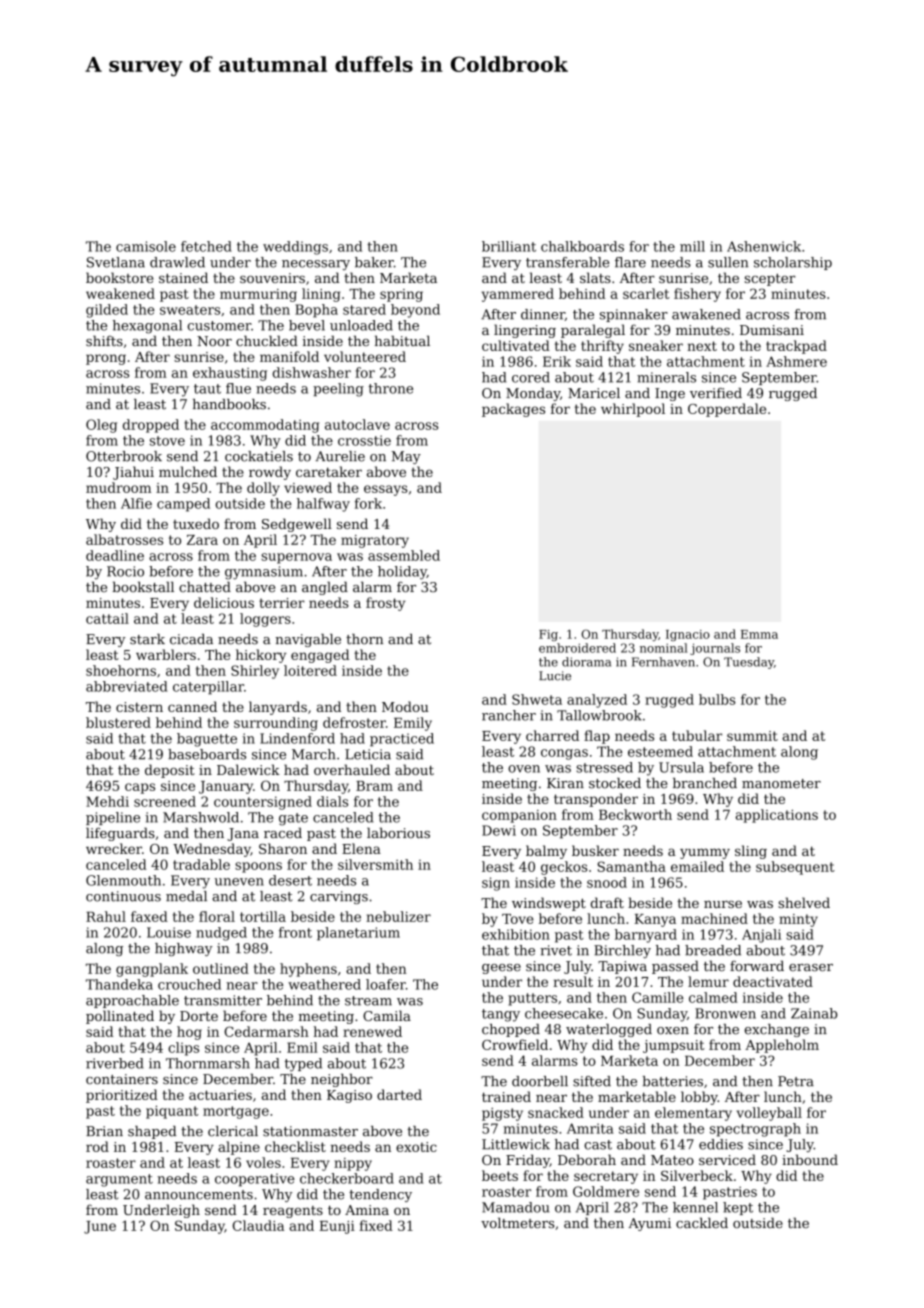 This document has width=924, height=1308. I want to click on Ashenwick, so click(764, 246).
